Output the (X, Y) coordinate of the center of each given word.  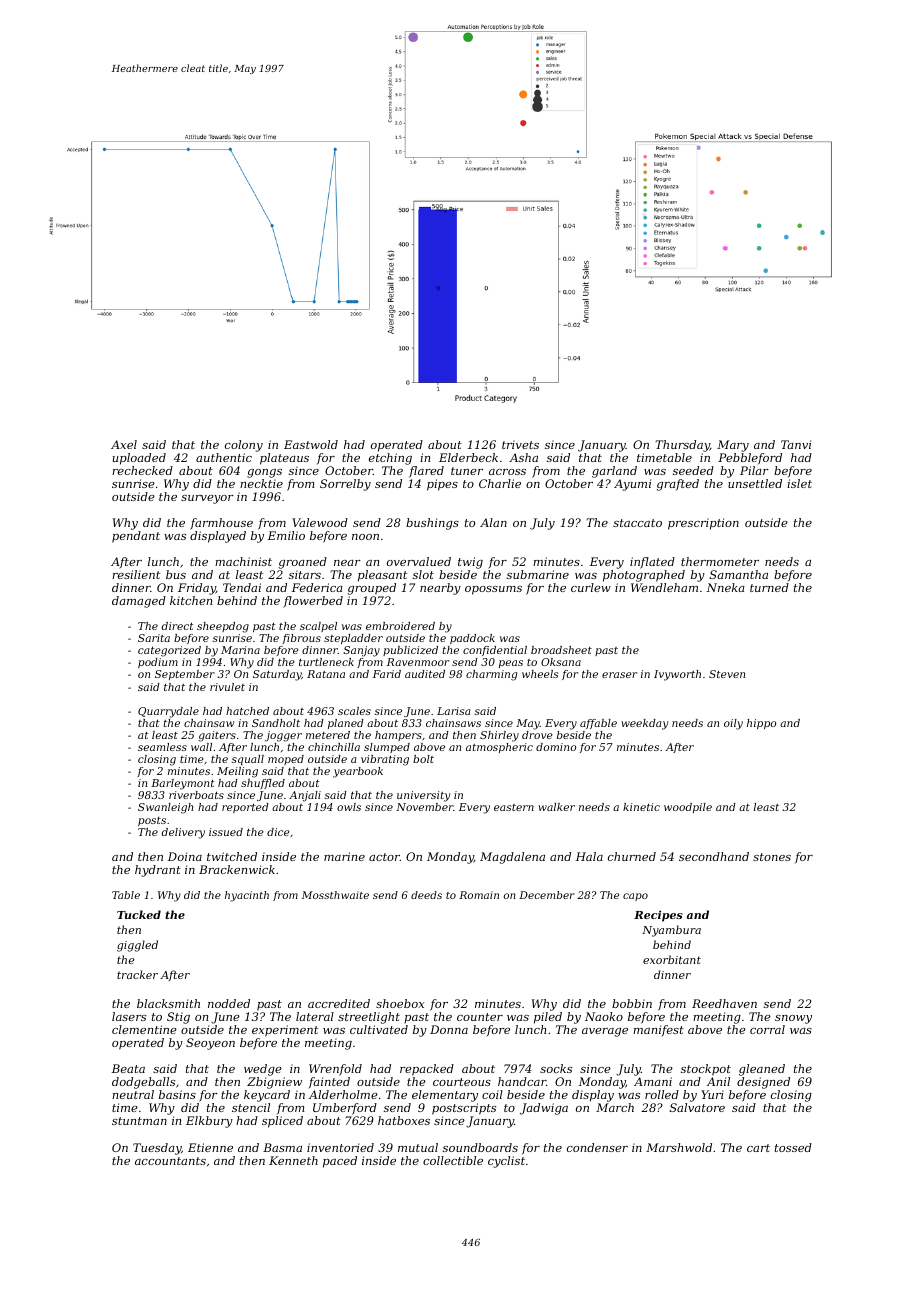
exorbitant (672, 959)
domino (556, 747)
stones (772, 857)
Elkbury (209, 1122)
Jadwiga (544, 1109)
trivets (520, 444)
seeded (693, 470)
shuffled (263, 784)
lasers (129, 1016)
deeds (426, 895)
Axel (124, 444)
